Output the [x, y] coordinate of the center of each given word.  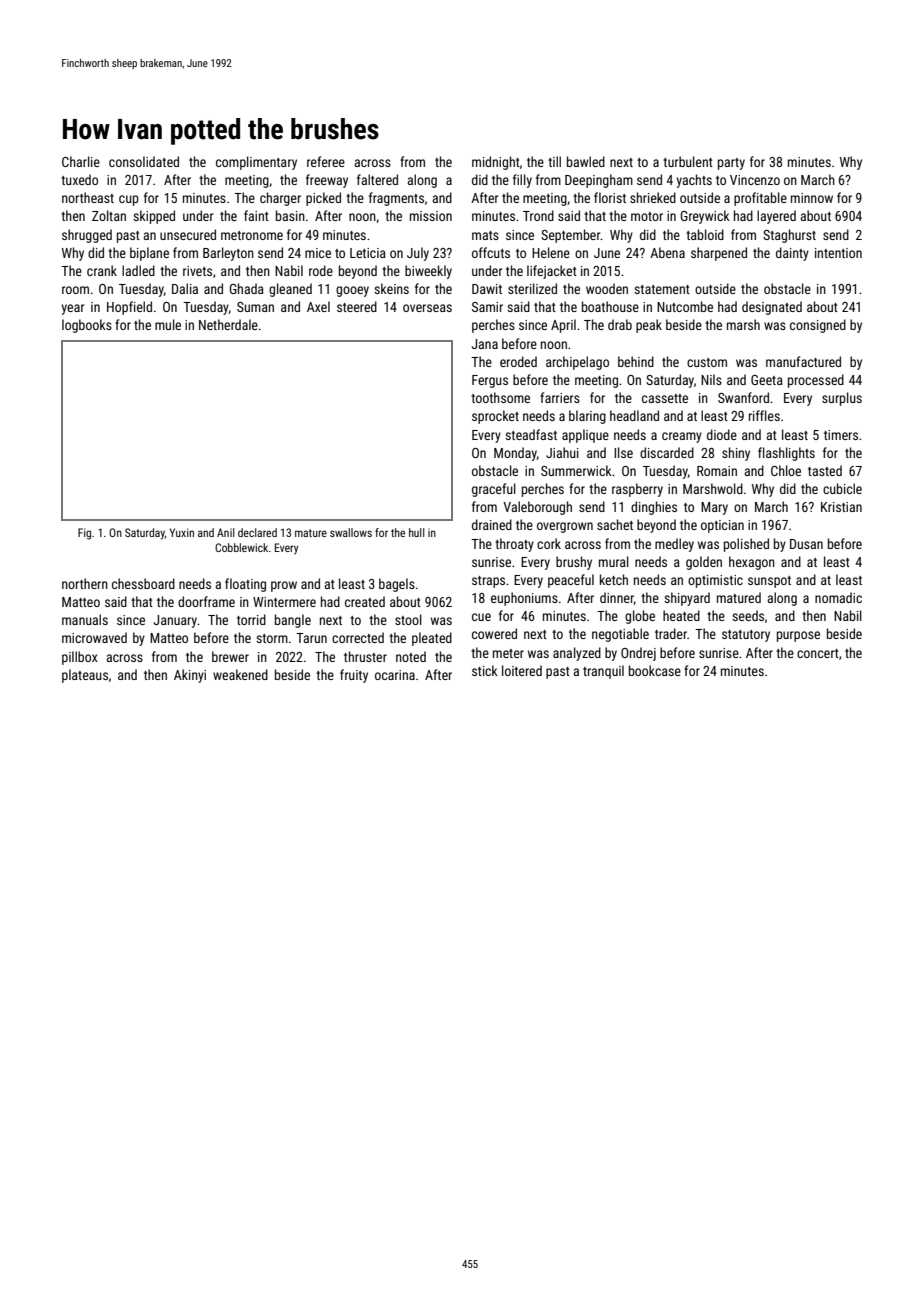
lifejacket [552, 272]
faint [256, 215]
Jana [485, 344]
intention [838, 253]
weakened [240, 674]
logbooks [87, 326]
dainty [792, 254]
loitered [522, 670]
